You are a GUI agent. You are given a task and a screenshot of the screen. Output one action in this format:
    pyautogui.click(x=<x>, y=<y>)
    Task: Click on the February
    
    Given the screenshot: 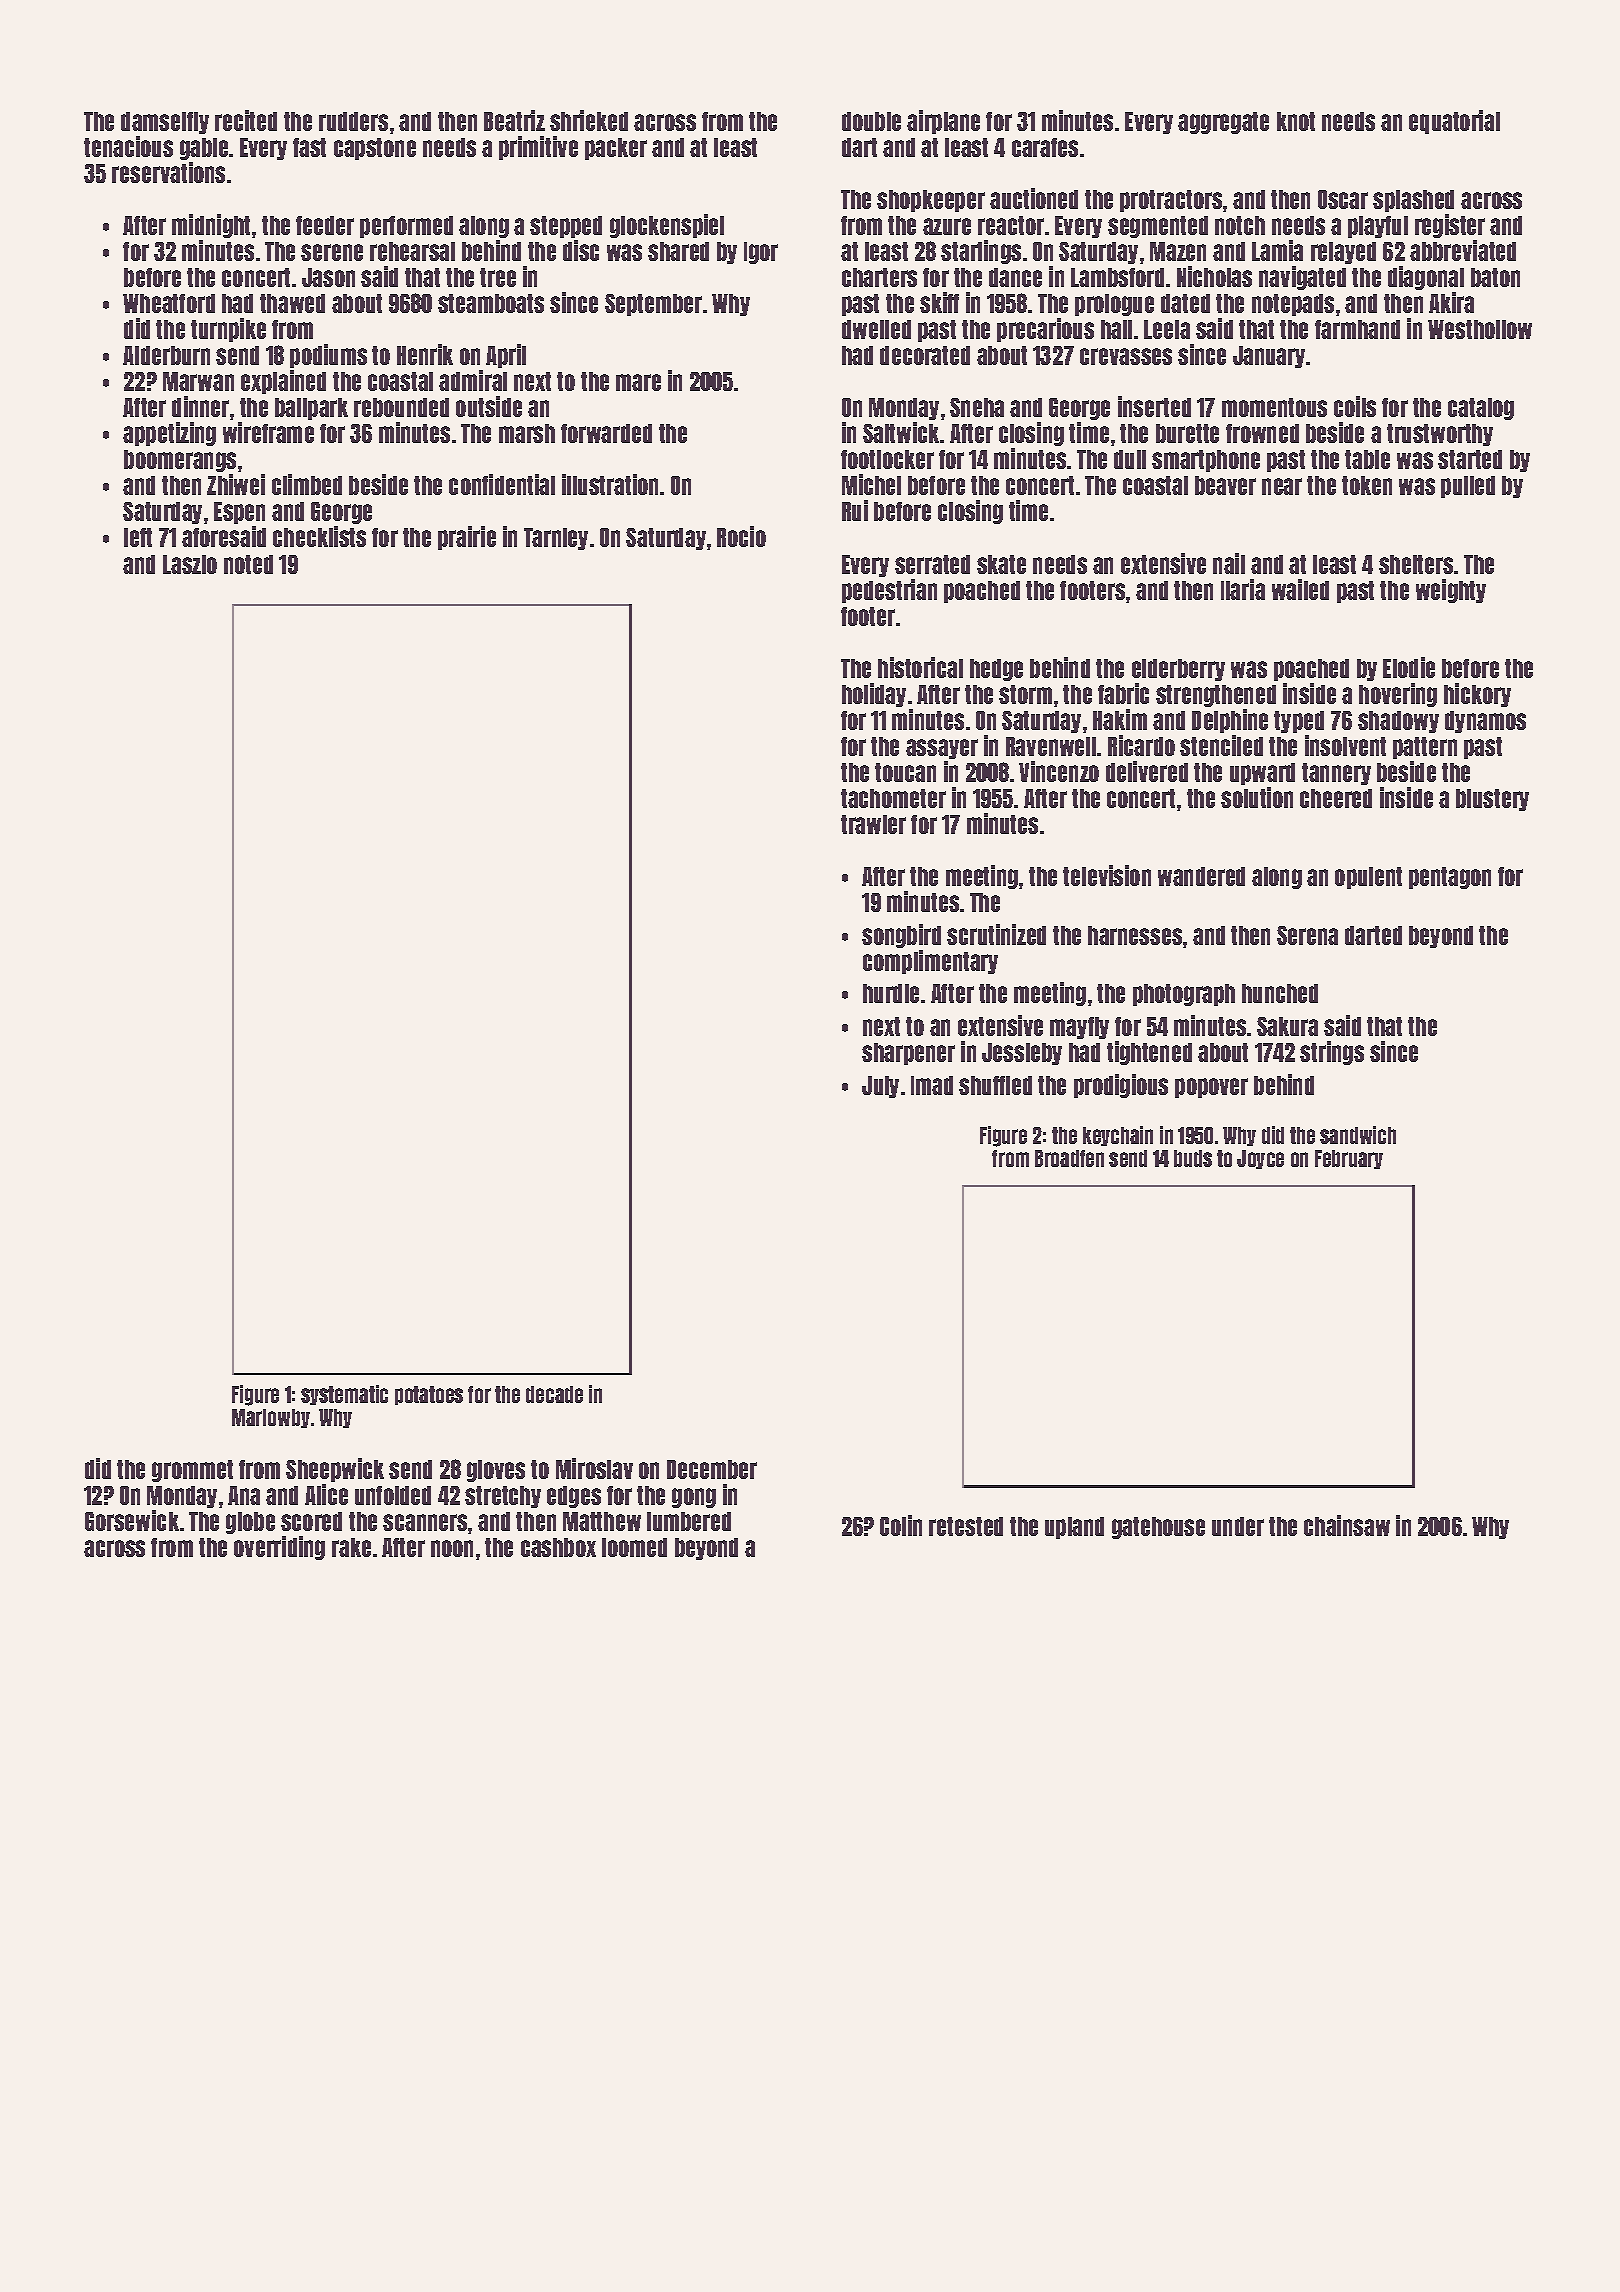 What is the action you would take?
    pyautogui.click(x=1349, y=1159)
